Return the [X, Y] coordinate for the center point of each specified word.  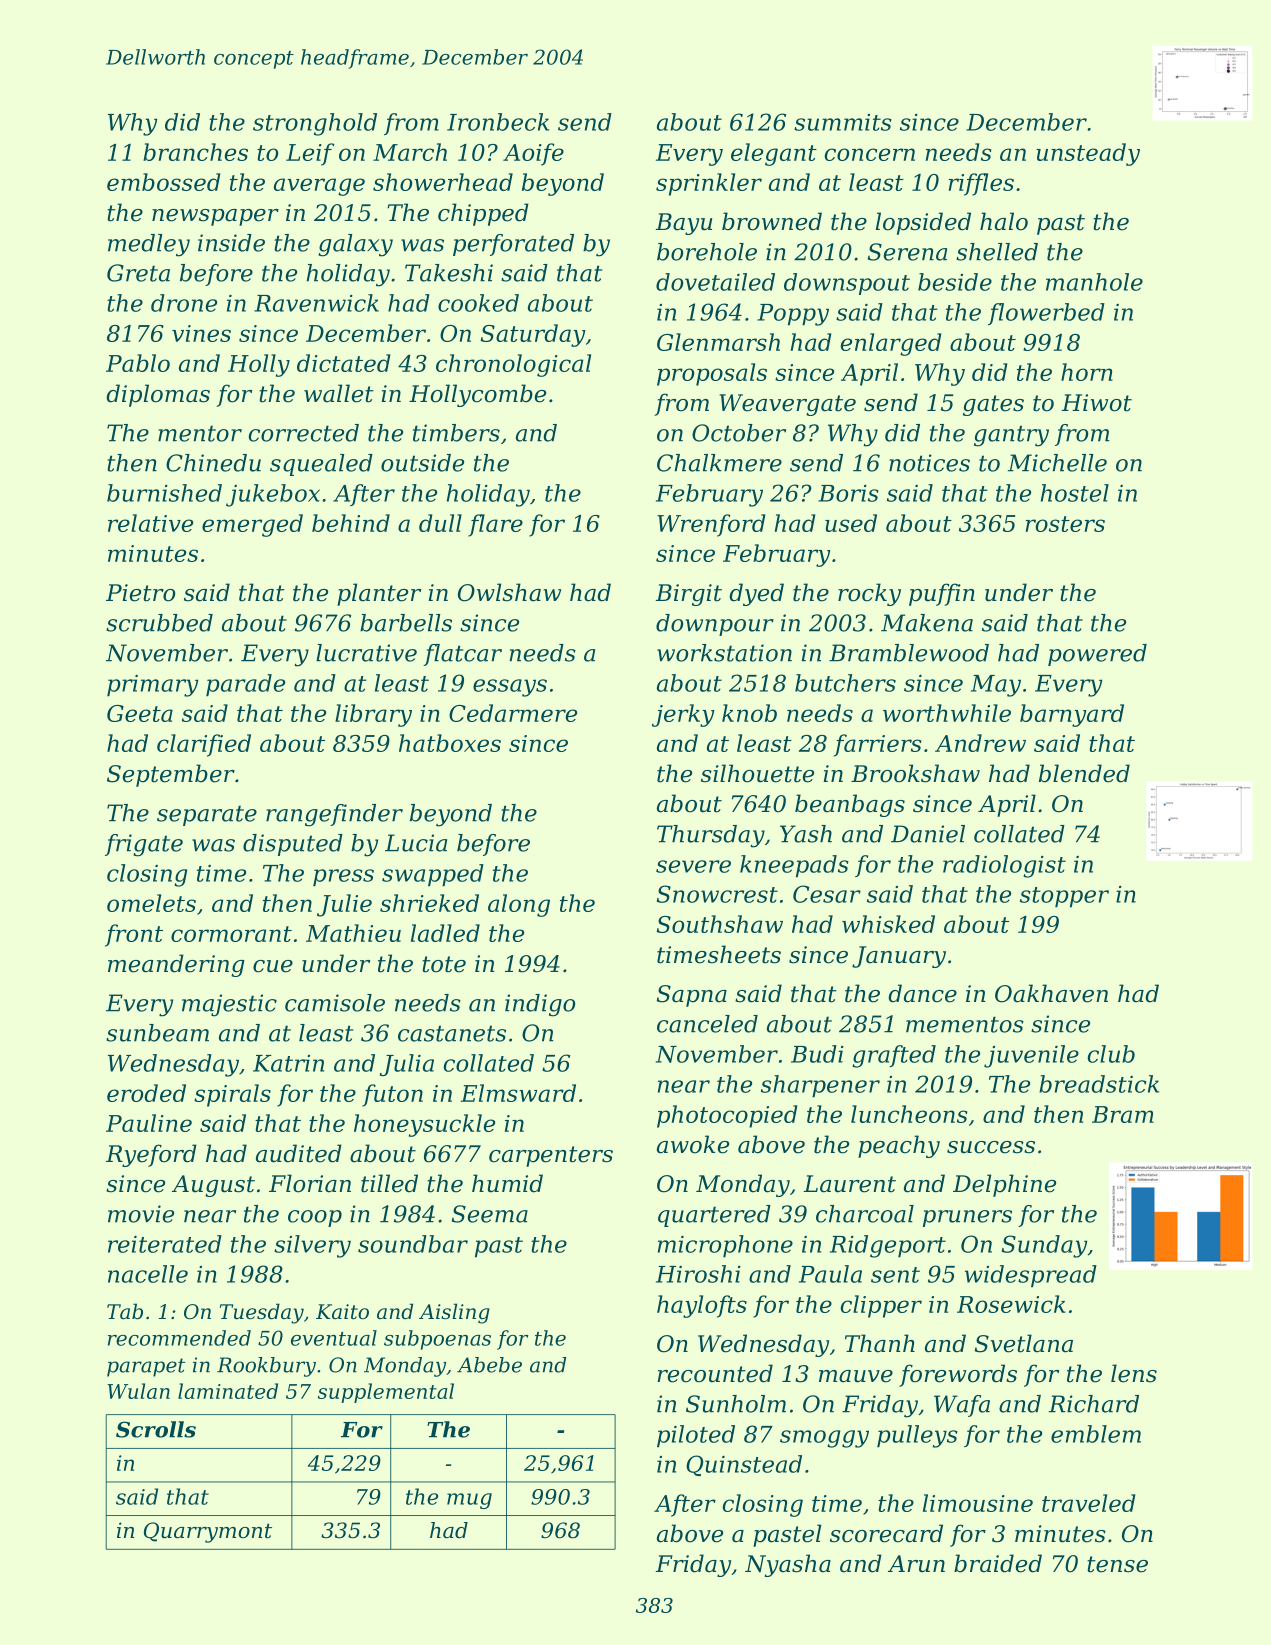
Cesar [827, 894]
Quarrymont [208, 1532]
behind [351, 523]
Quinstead [744, 1465]
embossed [163, 182]
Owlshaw [509, 592]
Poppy [793, 315]
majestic [229, 1005]
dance [922, 993]
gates [993, 405]
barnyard [1072, 715]
